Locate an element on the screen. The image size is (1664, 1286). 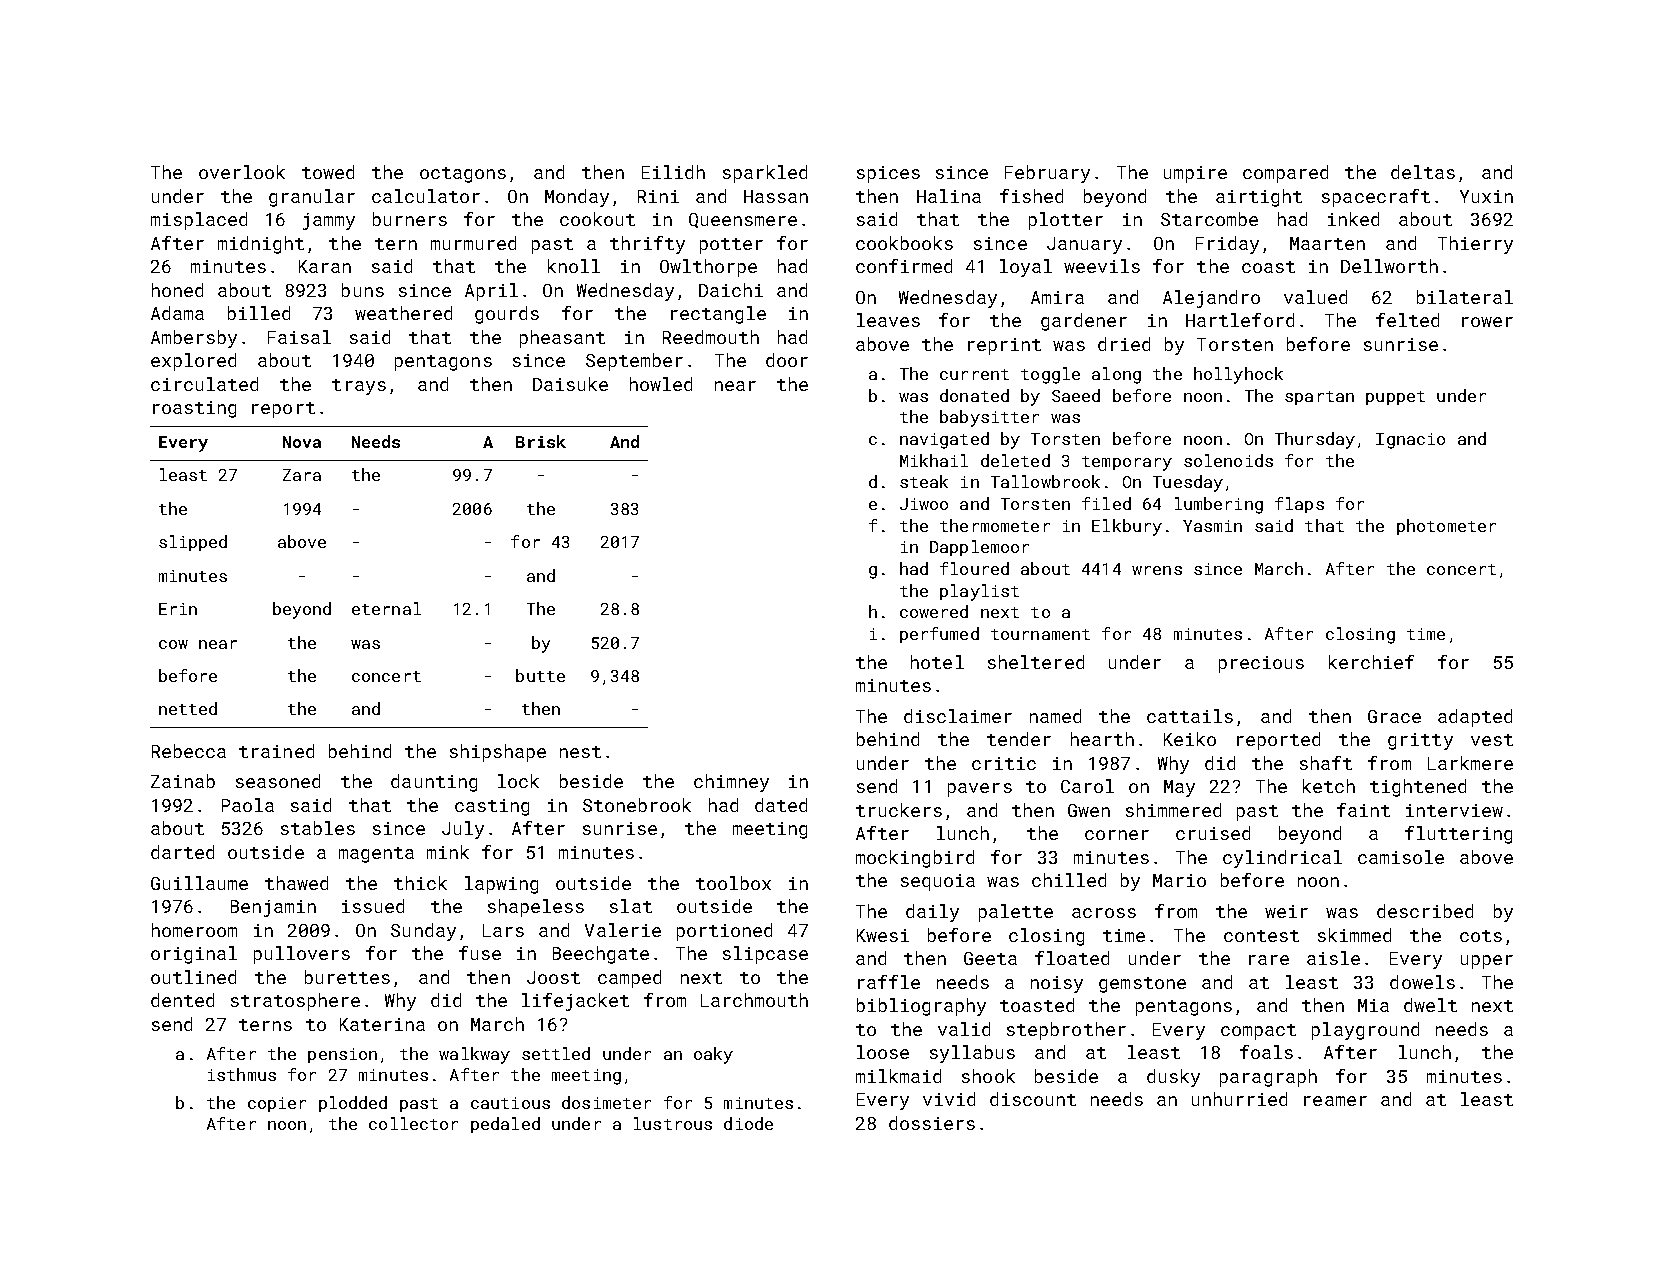
butte is located at coordinates (540, 675).
